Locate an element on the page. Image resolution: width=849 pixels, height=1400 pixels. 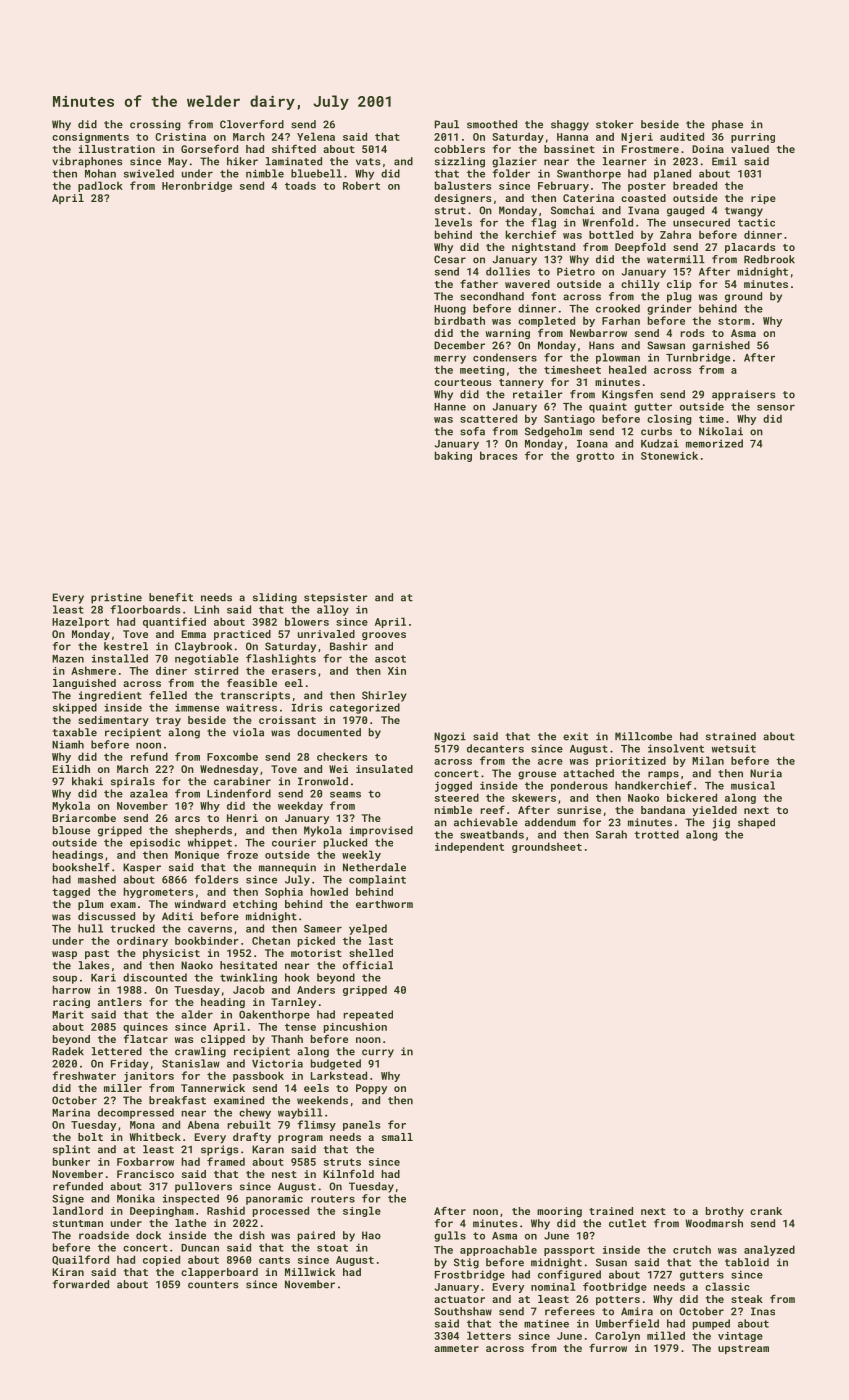
benefit is located at coordinates (171, 597).
